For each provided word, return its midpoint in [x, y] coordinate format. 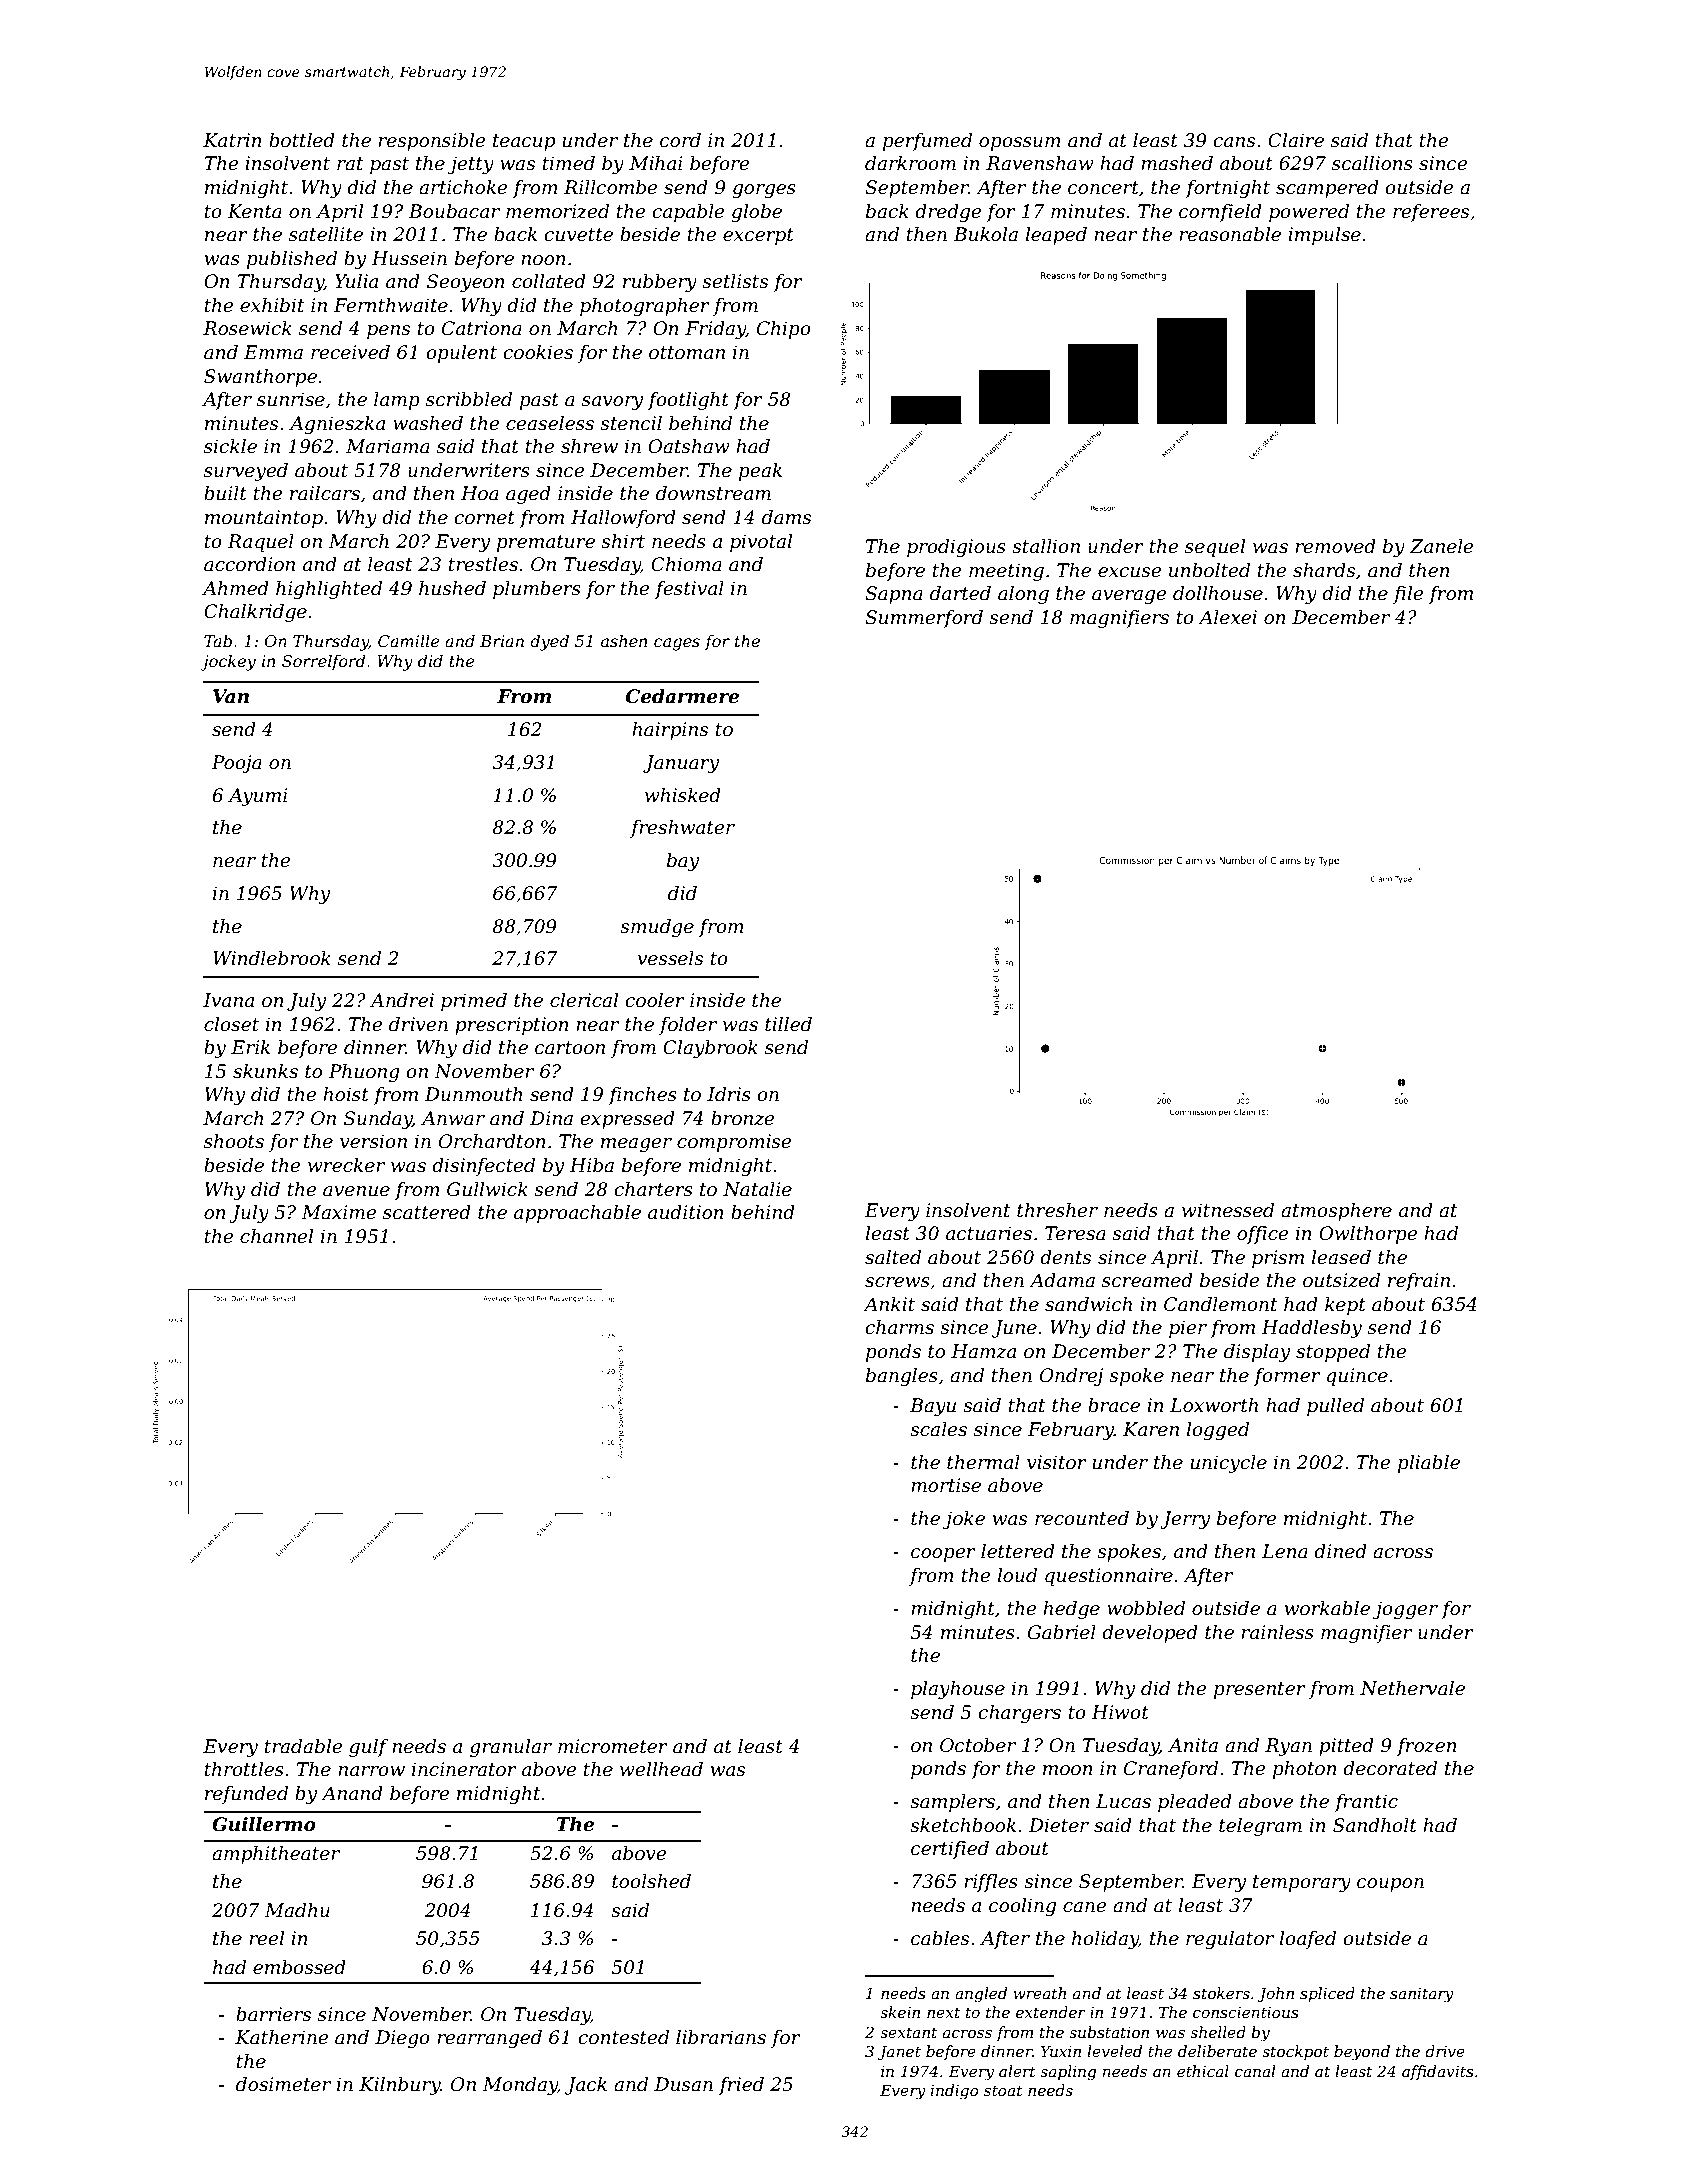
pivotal [761, 543]
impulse [1324, 236]
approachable [577, 1214]
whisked [683, 795]
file [1408, 595]
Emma [273, 352]
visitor [1057, 1462]
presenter [1260, 1690]
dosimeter [283, 2084]
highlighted [329, 590]
